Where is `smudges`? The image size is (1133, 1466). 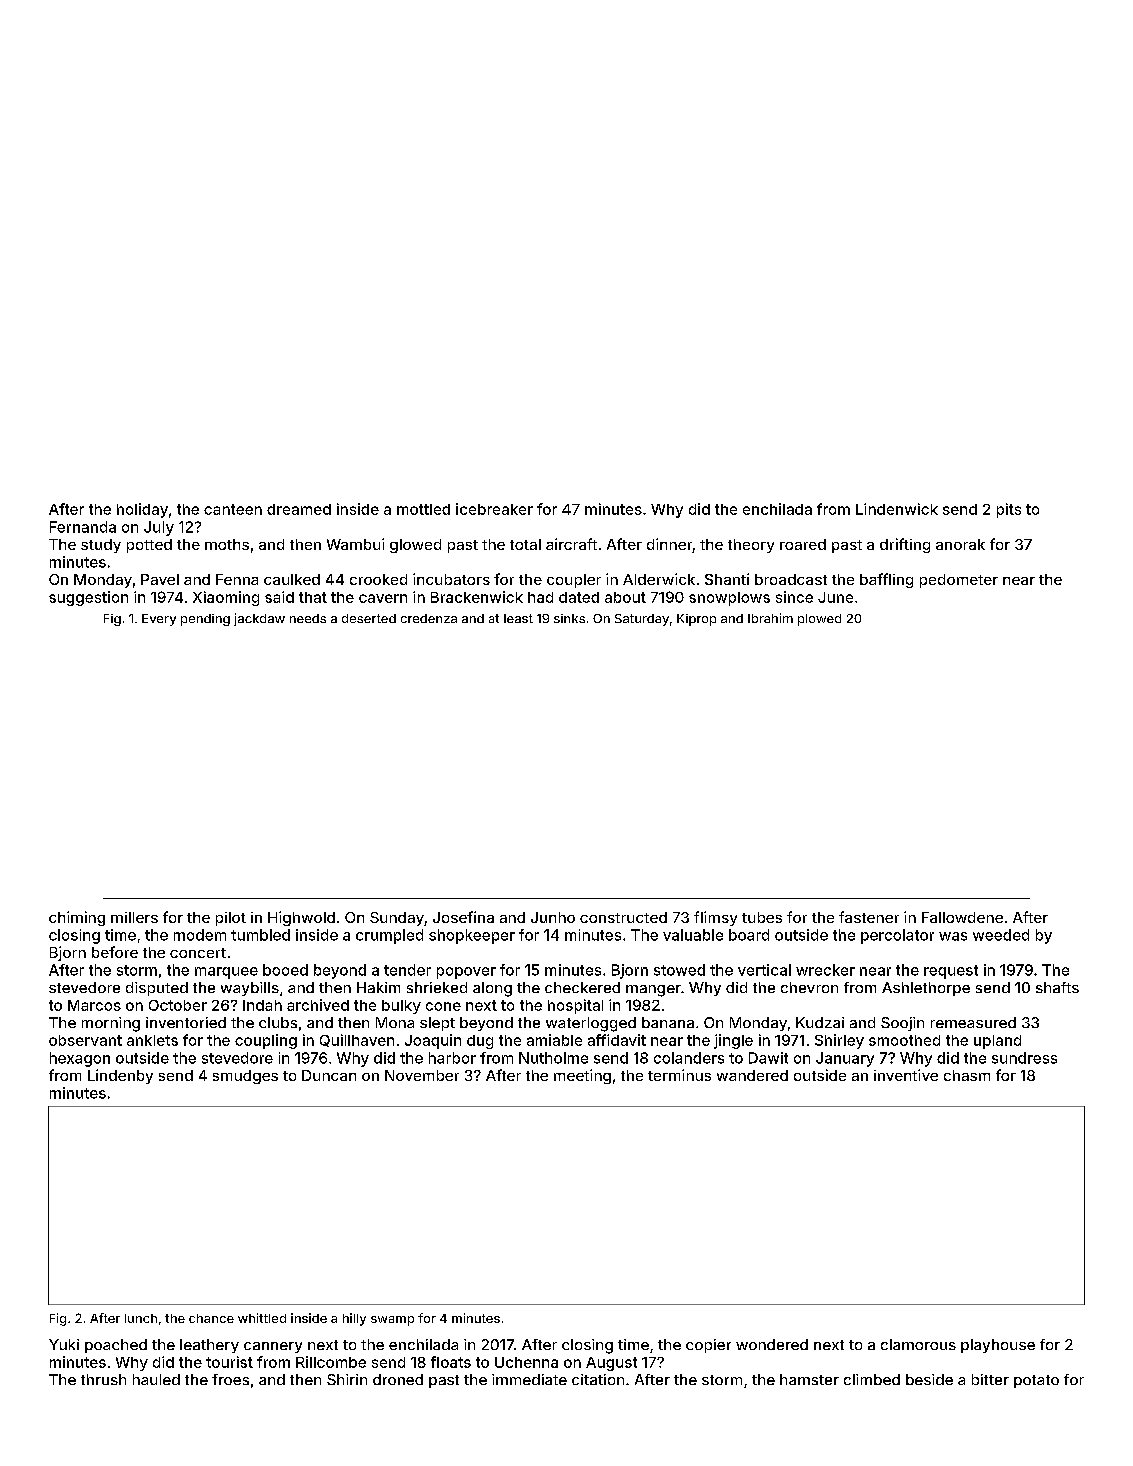 smudges is located at coordinates (245, 1077).
